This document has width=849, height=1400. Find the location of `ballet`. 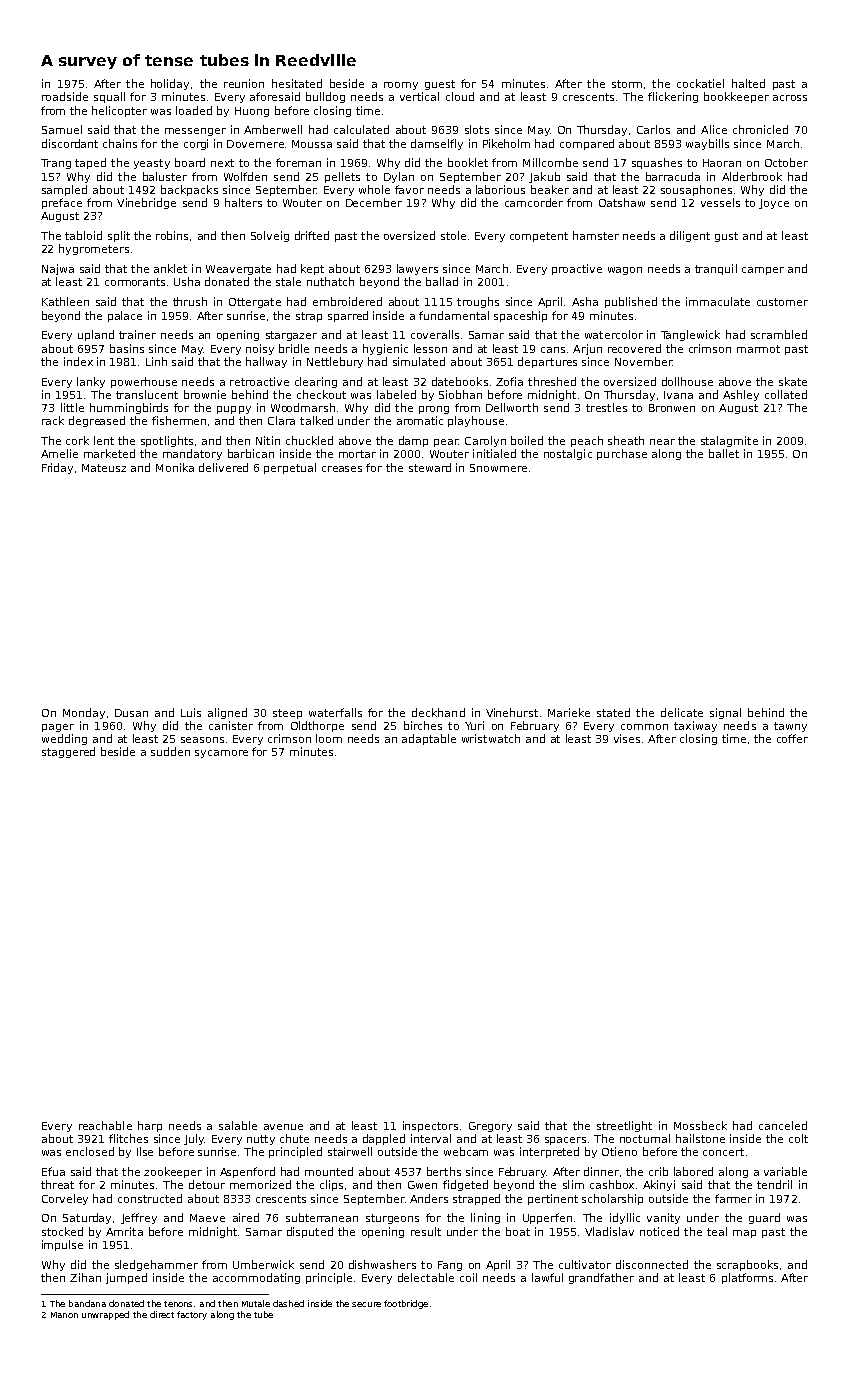

ballet is located at coordinates (724, 453).
